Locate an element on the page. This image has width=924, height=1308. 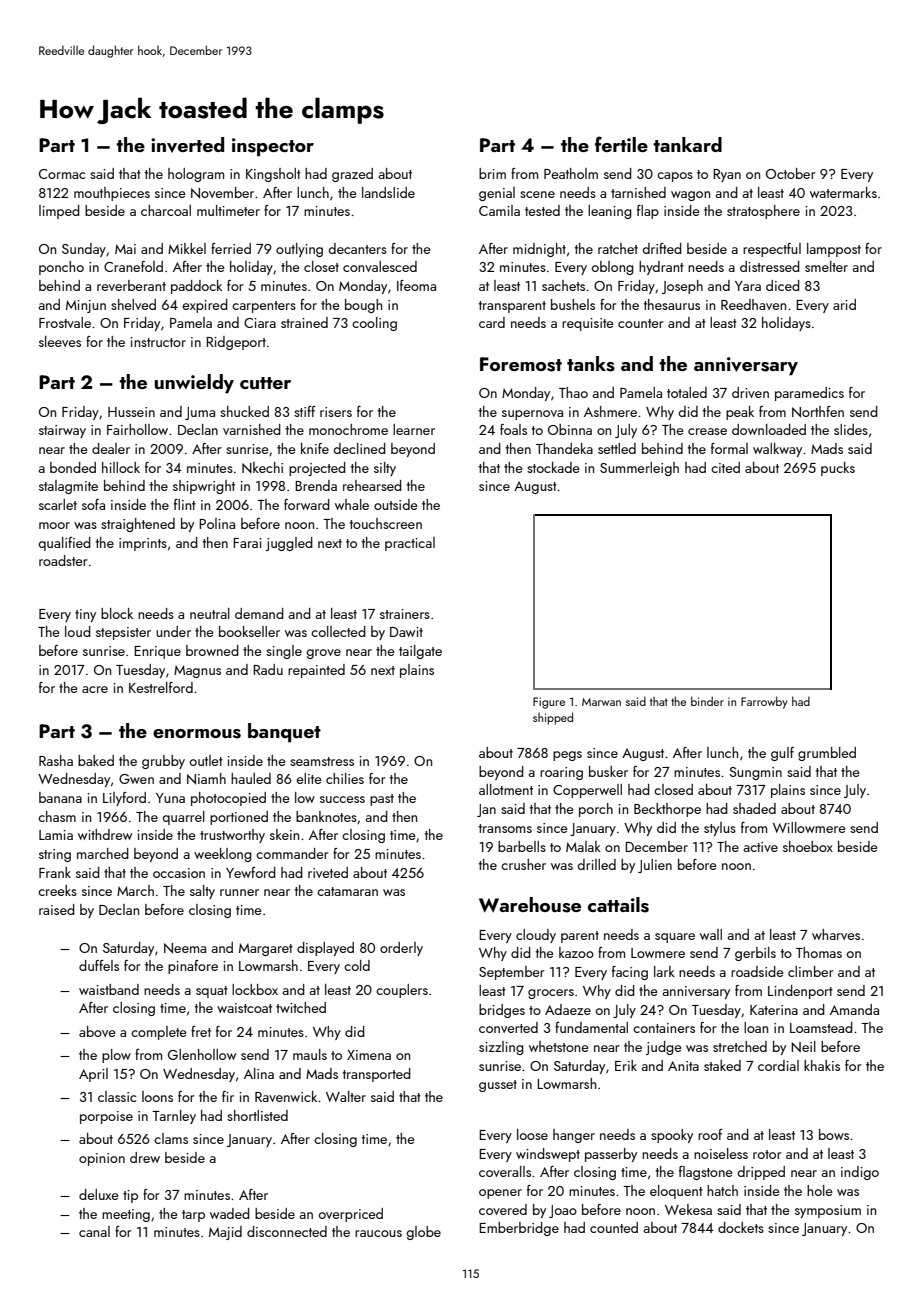
overpriced is located at coordinates (350, 1215).
